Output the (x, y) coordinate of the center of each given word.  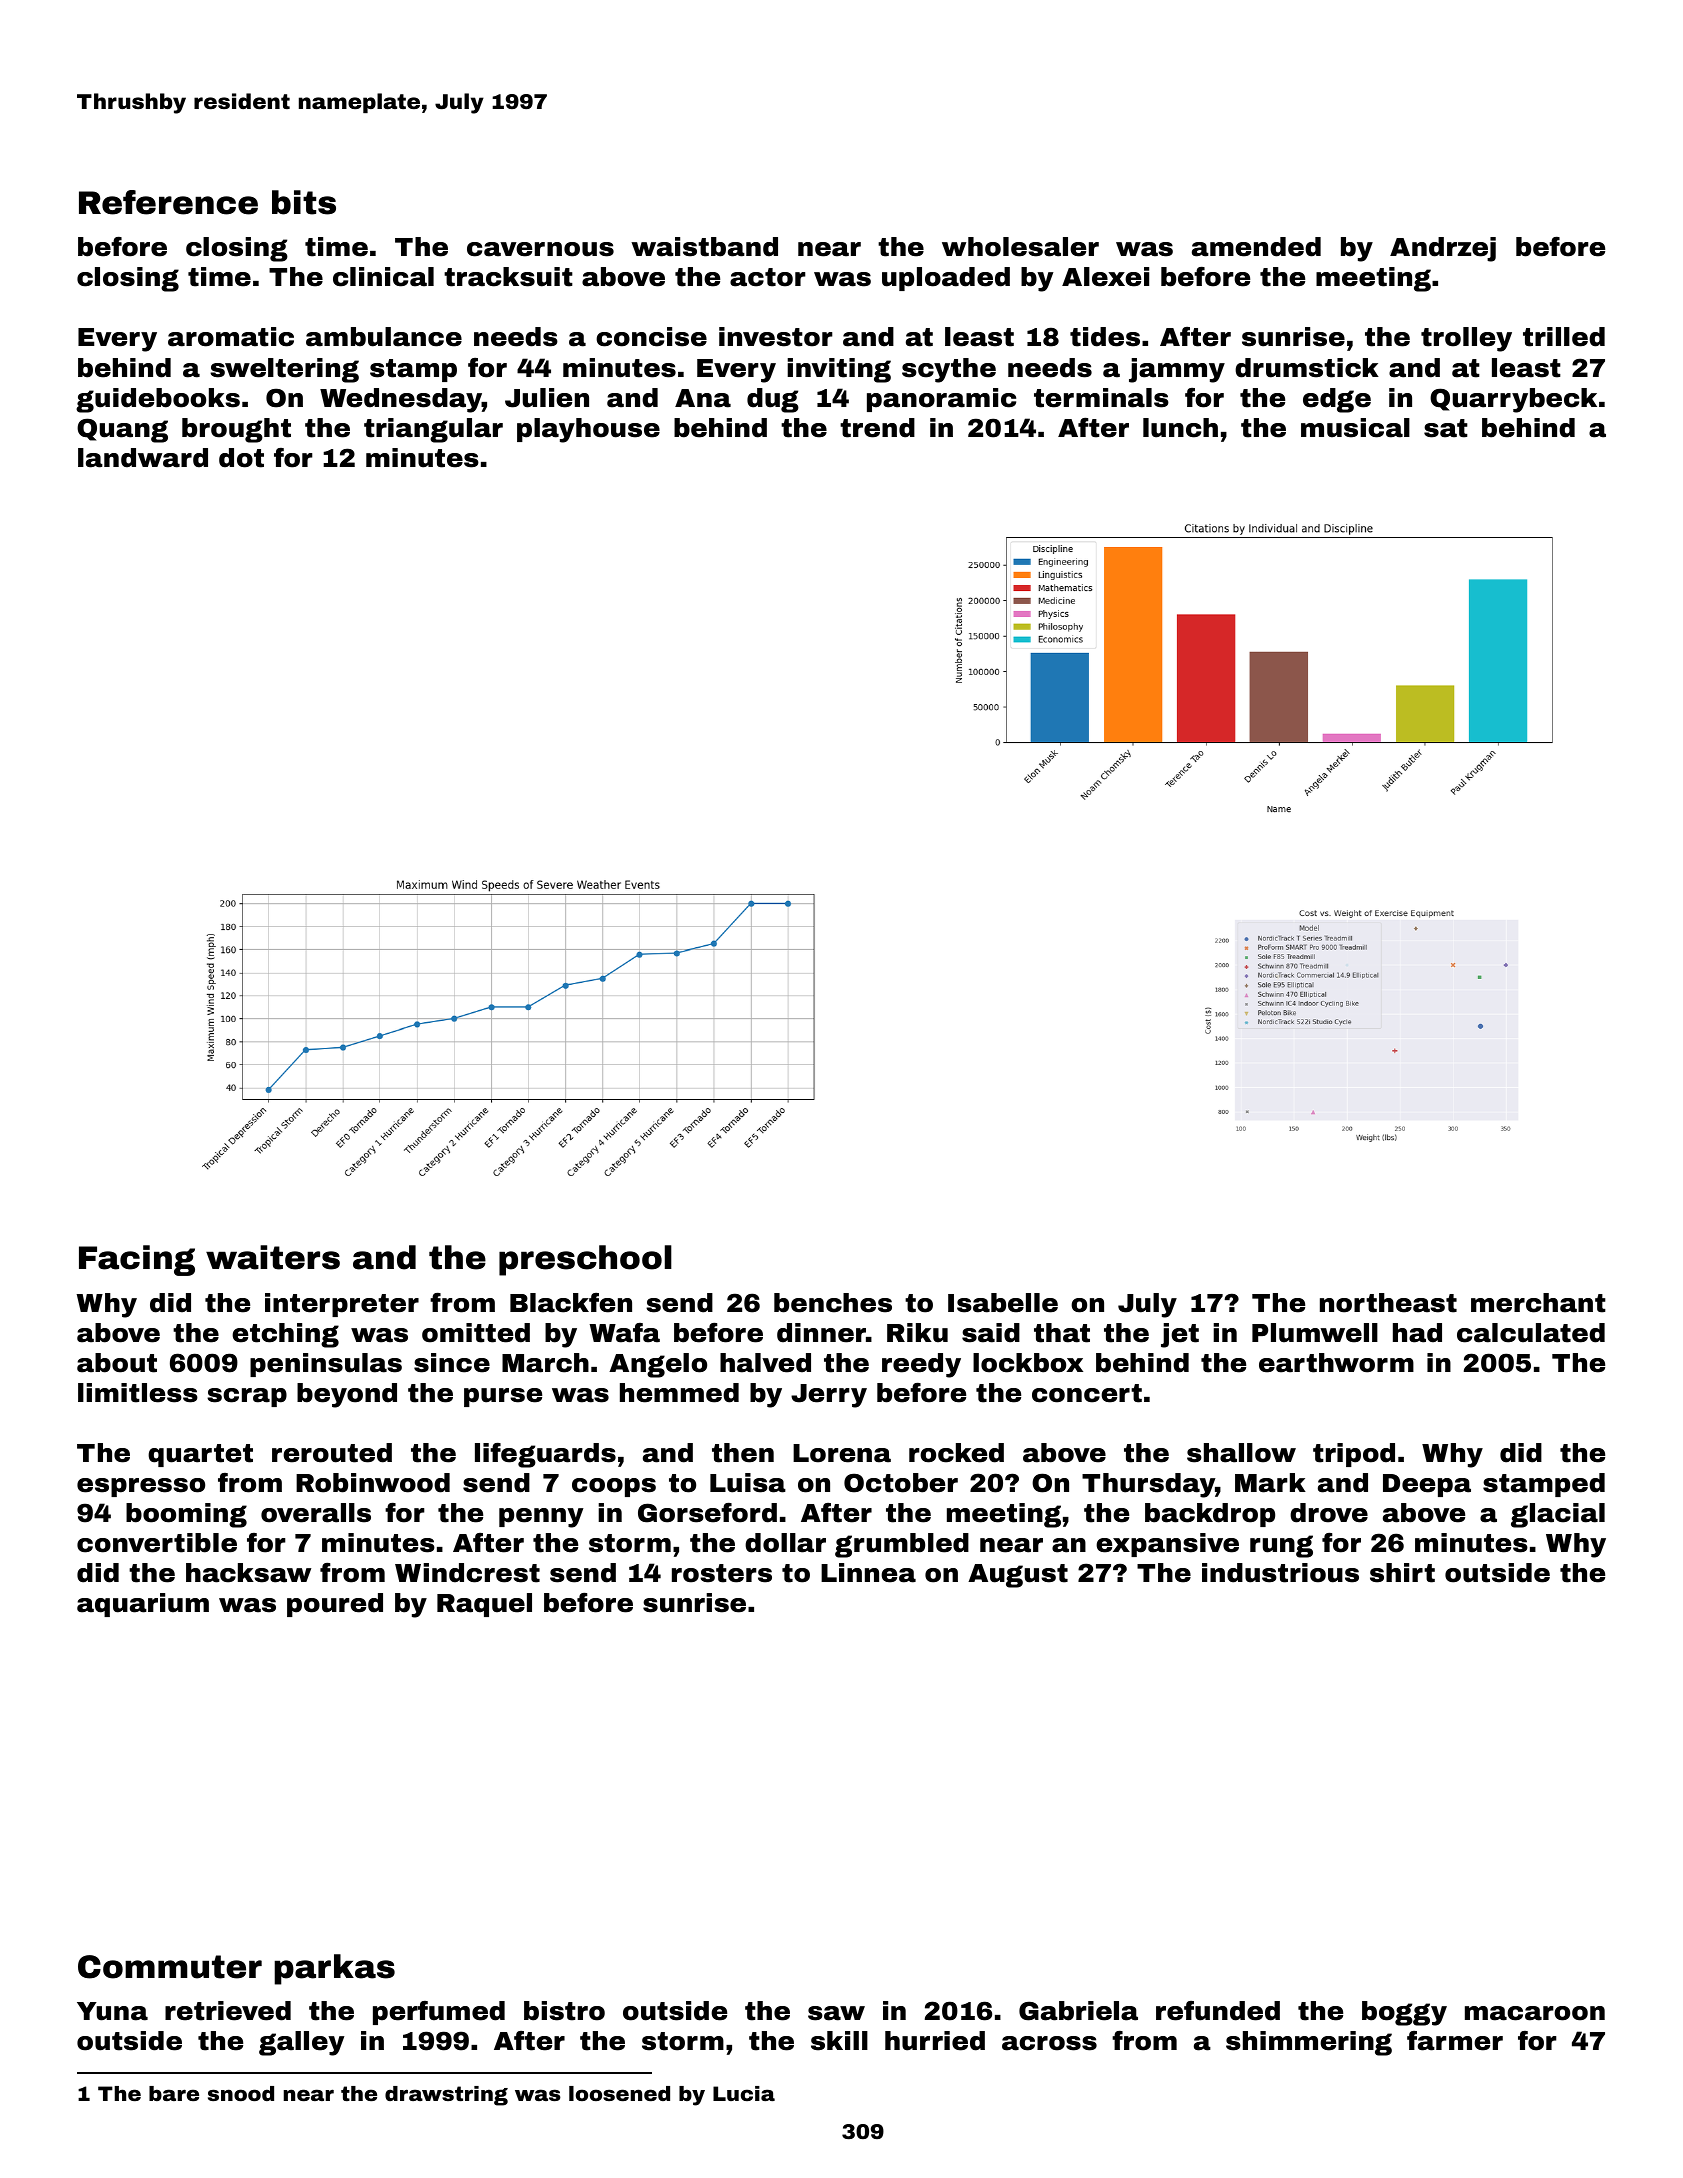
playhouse (588, 430)
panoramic (941, 400)
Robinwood (373, 1483)
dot (241, 458)
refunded (1218, 2011)
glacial (1558, 1515)
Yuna (112, 2011)
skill (839, 2041)
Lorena (842, 1453)
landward (143, 458)
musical (1355, 428)
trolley (1466, 339)
